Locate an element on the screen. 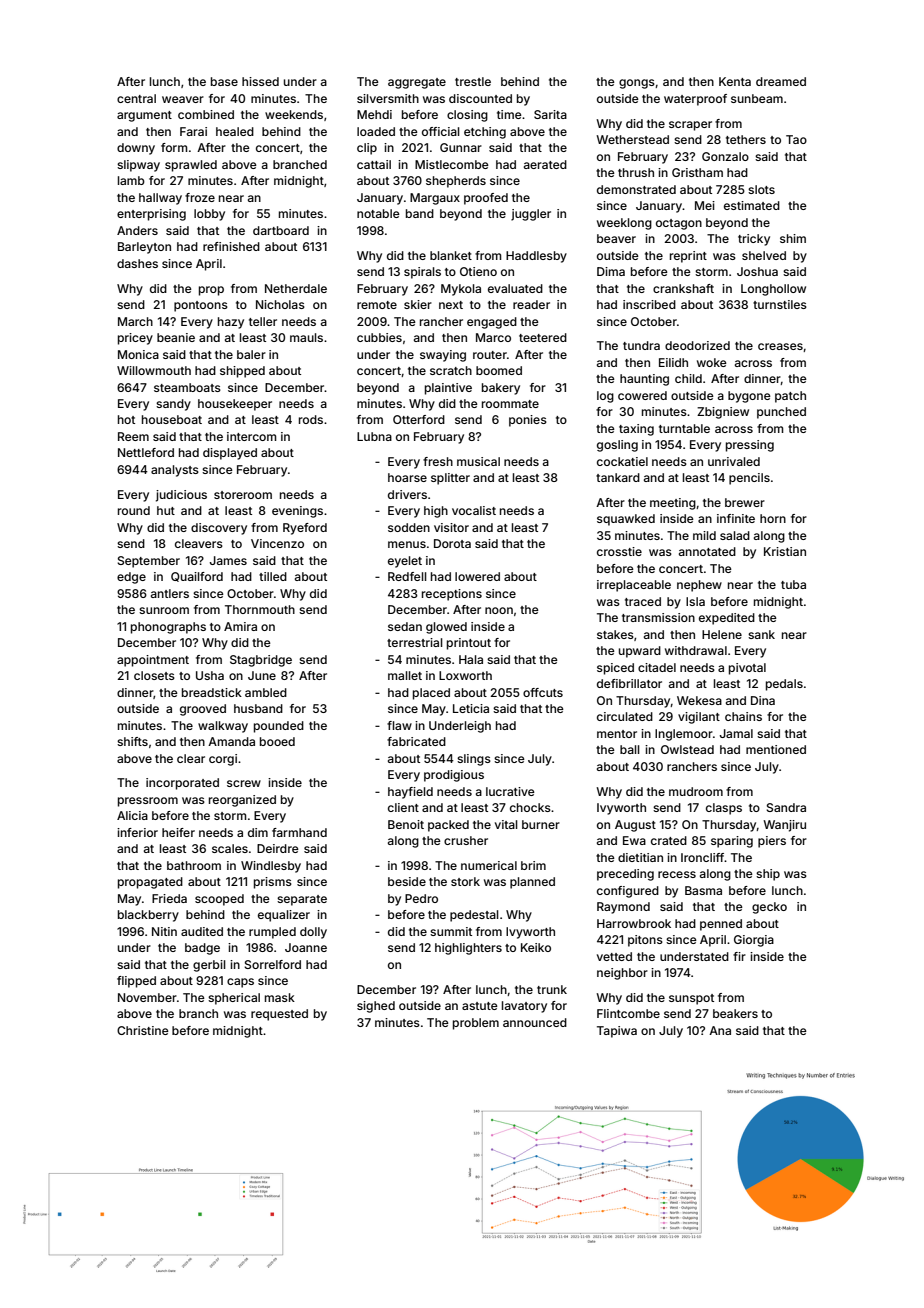 The image size is (924, 1308). proofed is located at coordinates (486, 199).
